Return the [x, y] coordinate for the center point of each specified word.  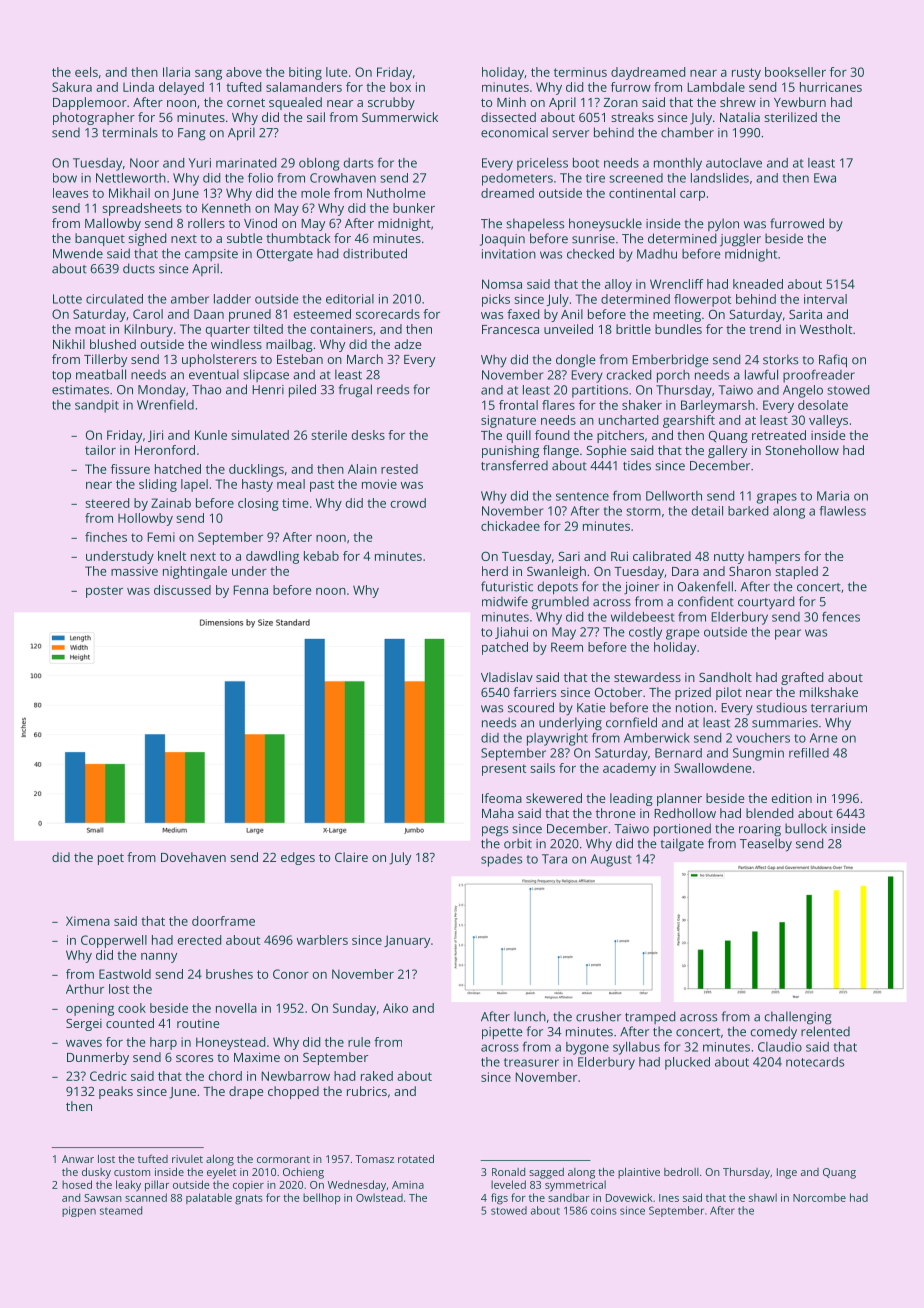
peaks [116, 1092]
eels [86, 72]
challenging [798, 1018]
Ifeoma [502, 798]
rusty [746, 74]
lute [336, 72]
